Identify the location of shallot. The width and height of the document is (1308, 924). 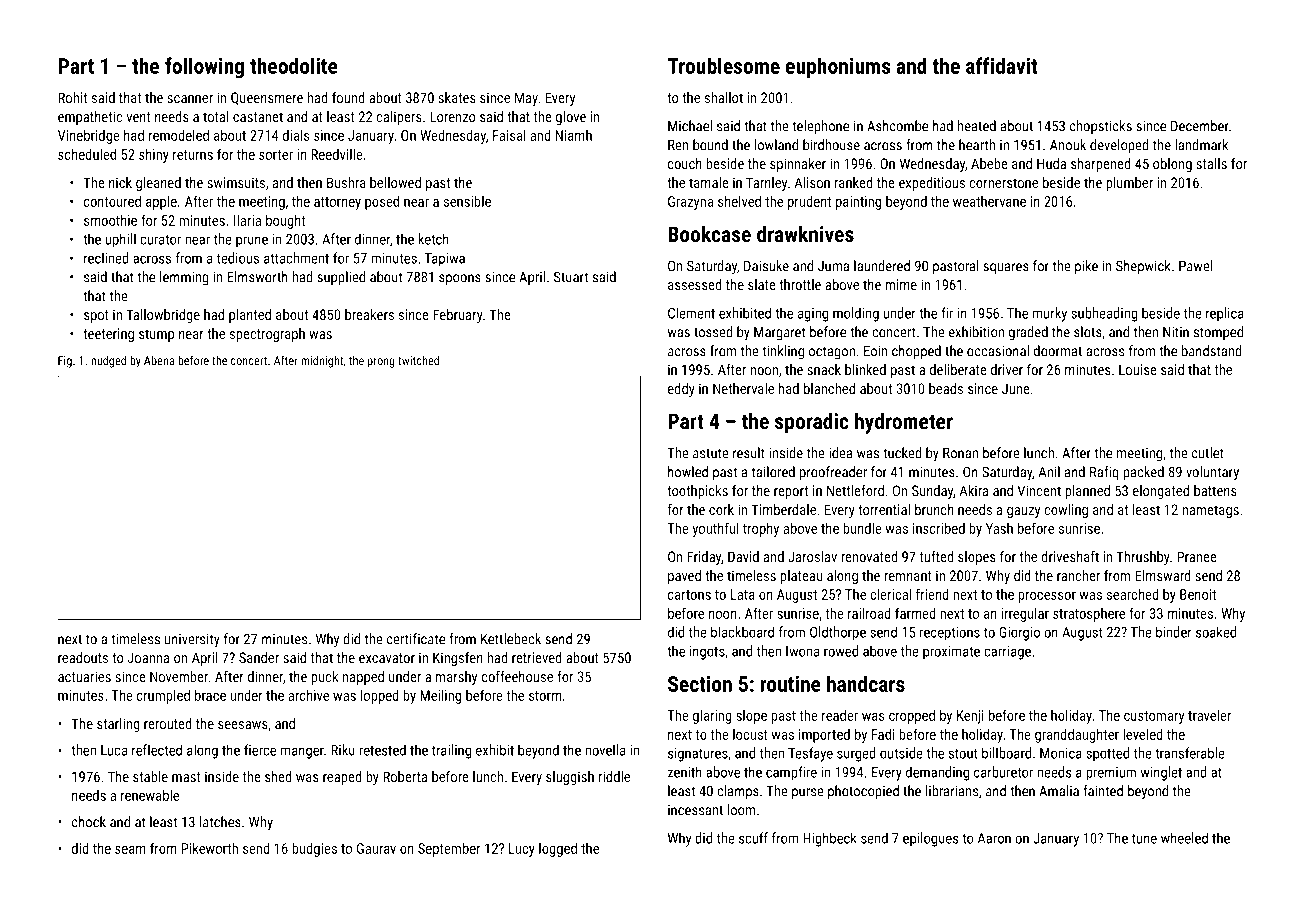
(724, 97).
